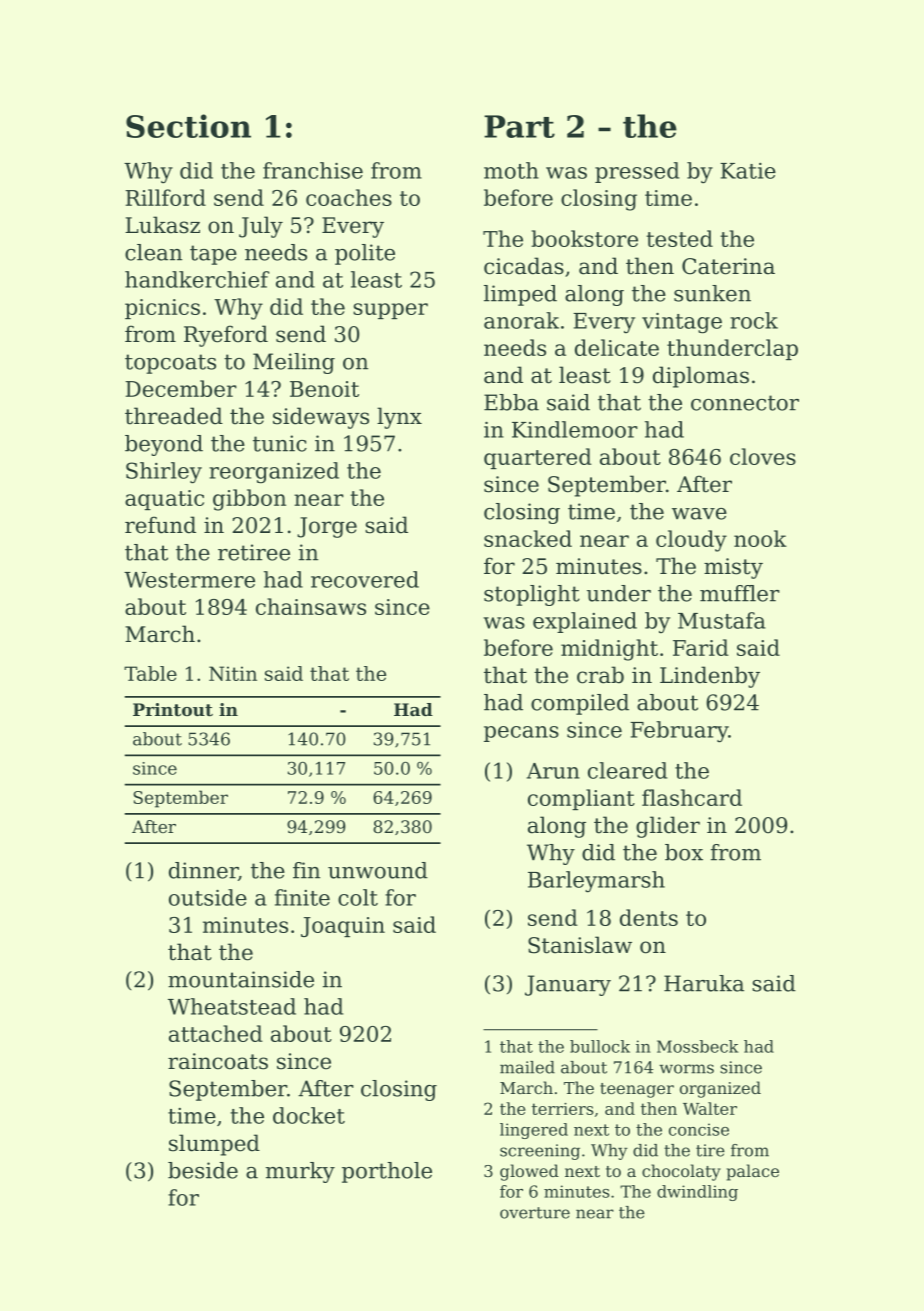 Image resolution: width=924 pixels, height=1311 pixels. I want to click on Walter, so click(710, 1108).
